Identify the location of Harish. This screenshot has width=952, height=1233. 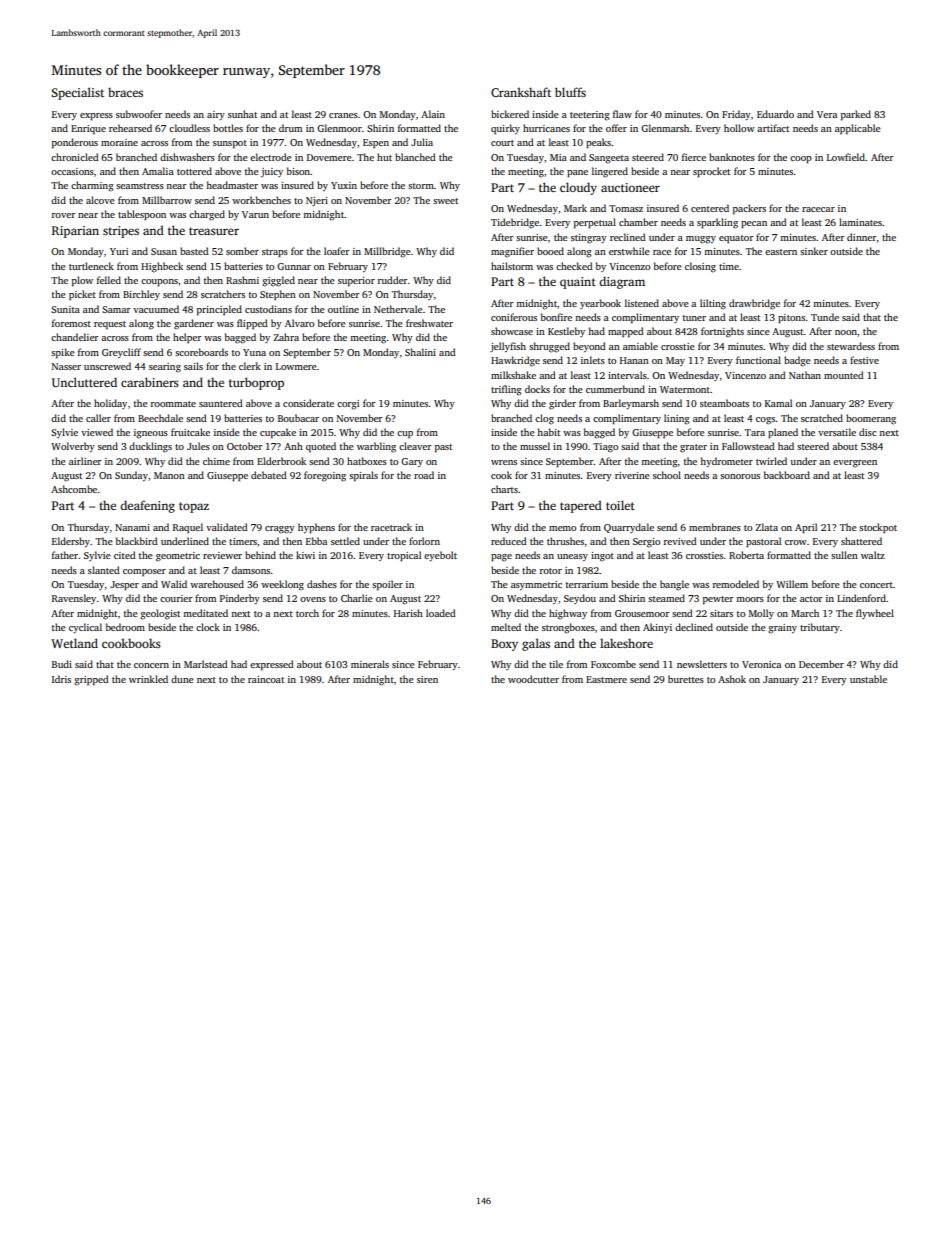
(408, 613).
